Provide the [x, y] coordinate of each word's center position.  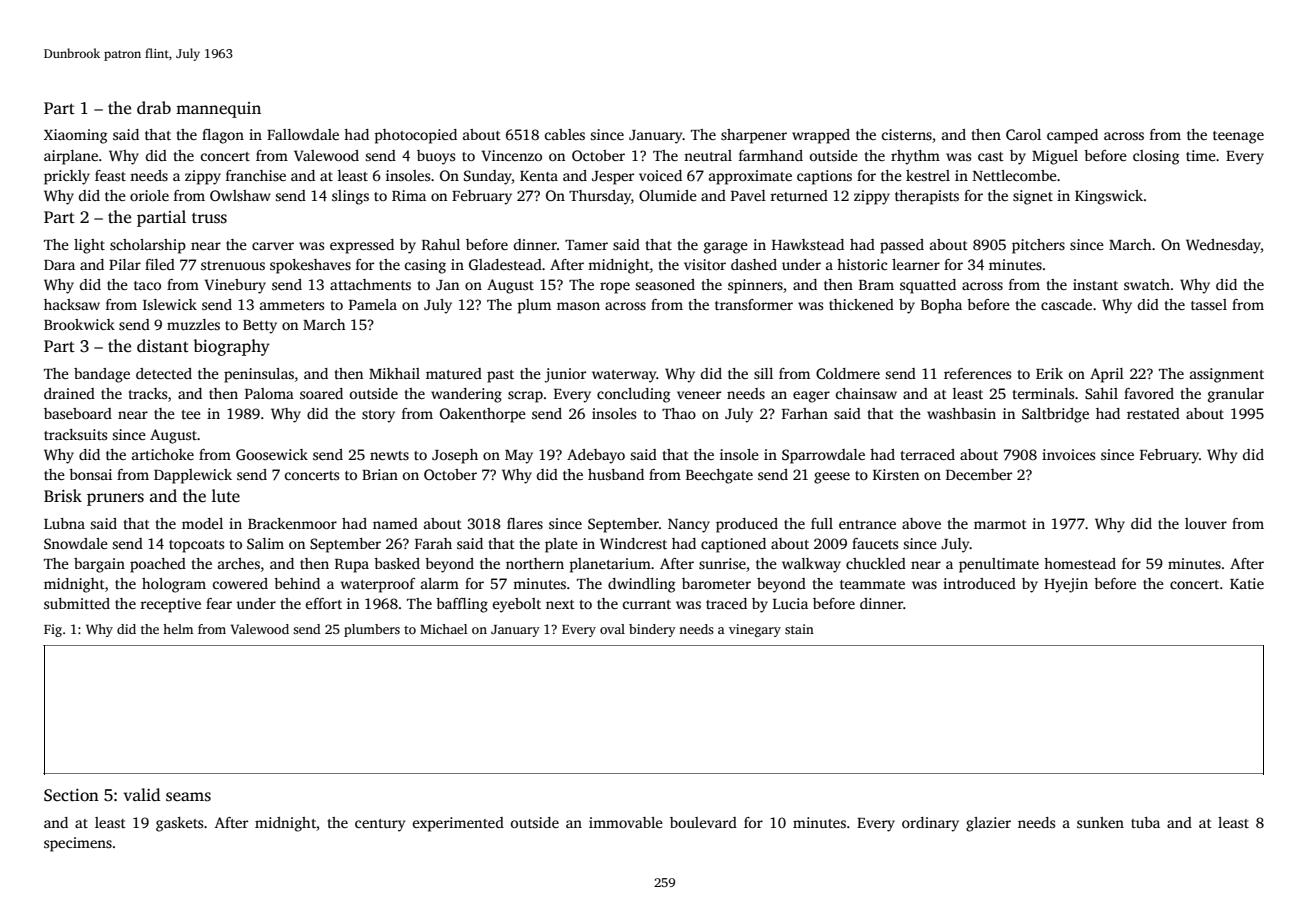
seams [188, 797]
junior [565, 375]
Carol [1023, 134]
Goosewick [272, 454]
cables [565, 134]
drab [154, 108]
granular [1236, 395]
